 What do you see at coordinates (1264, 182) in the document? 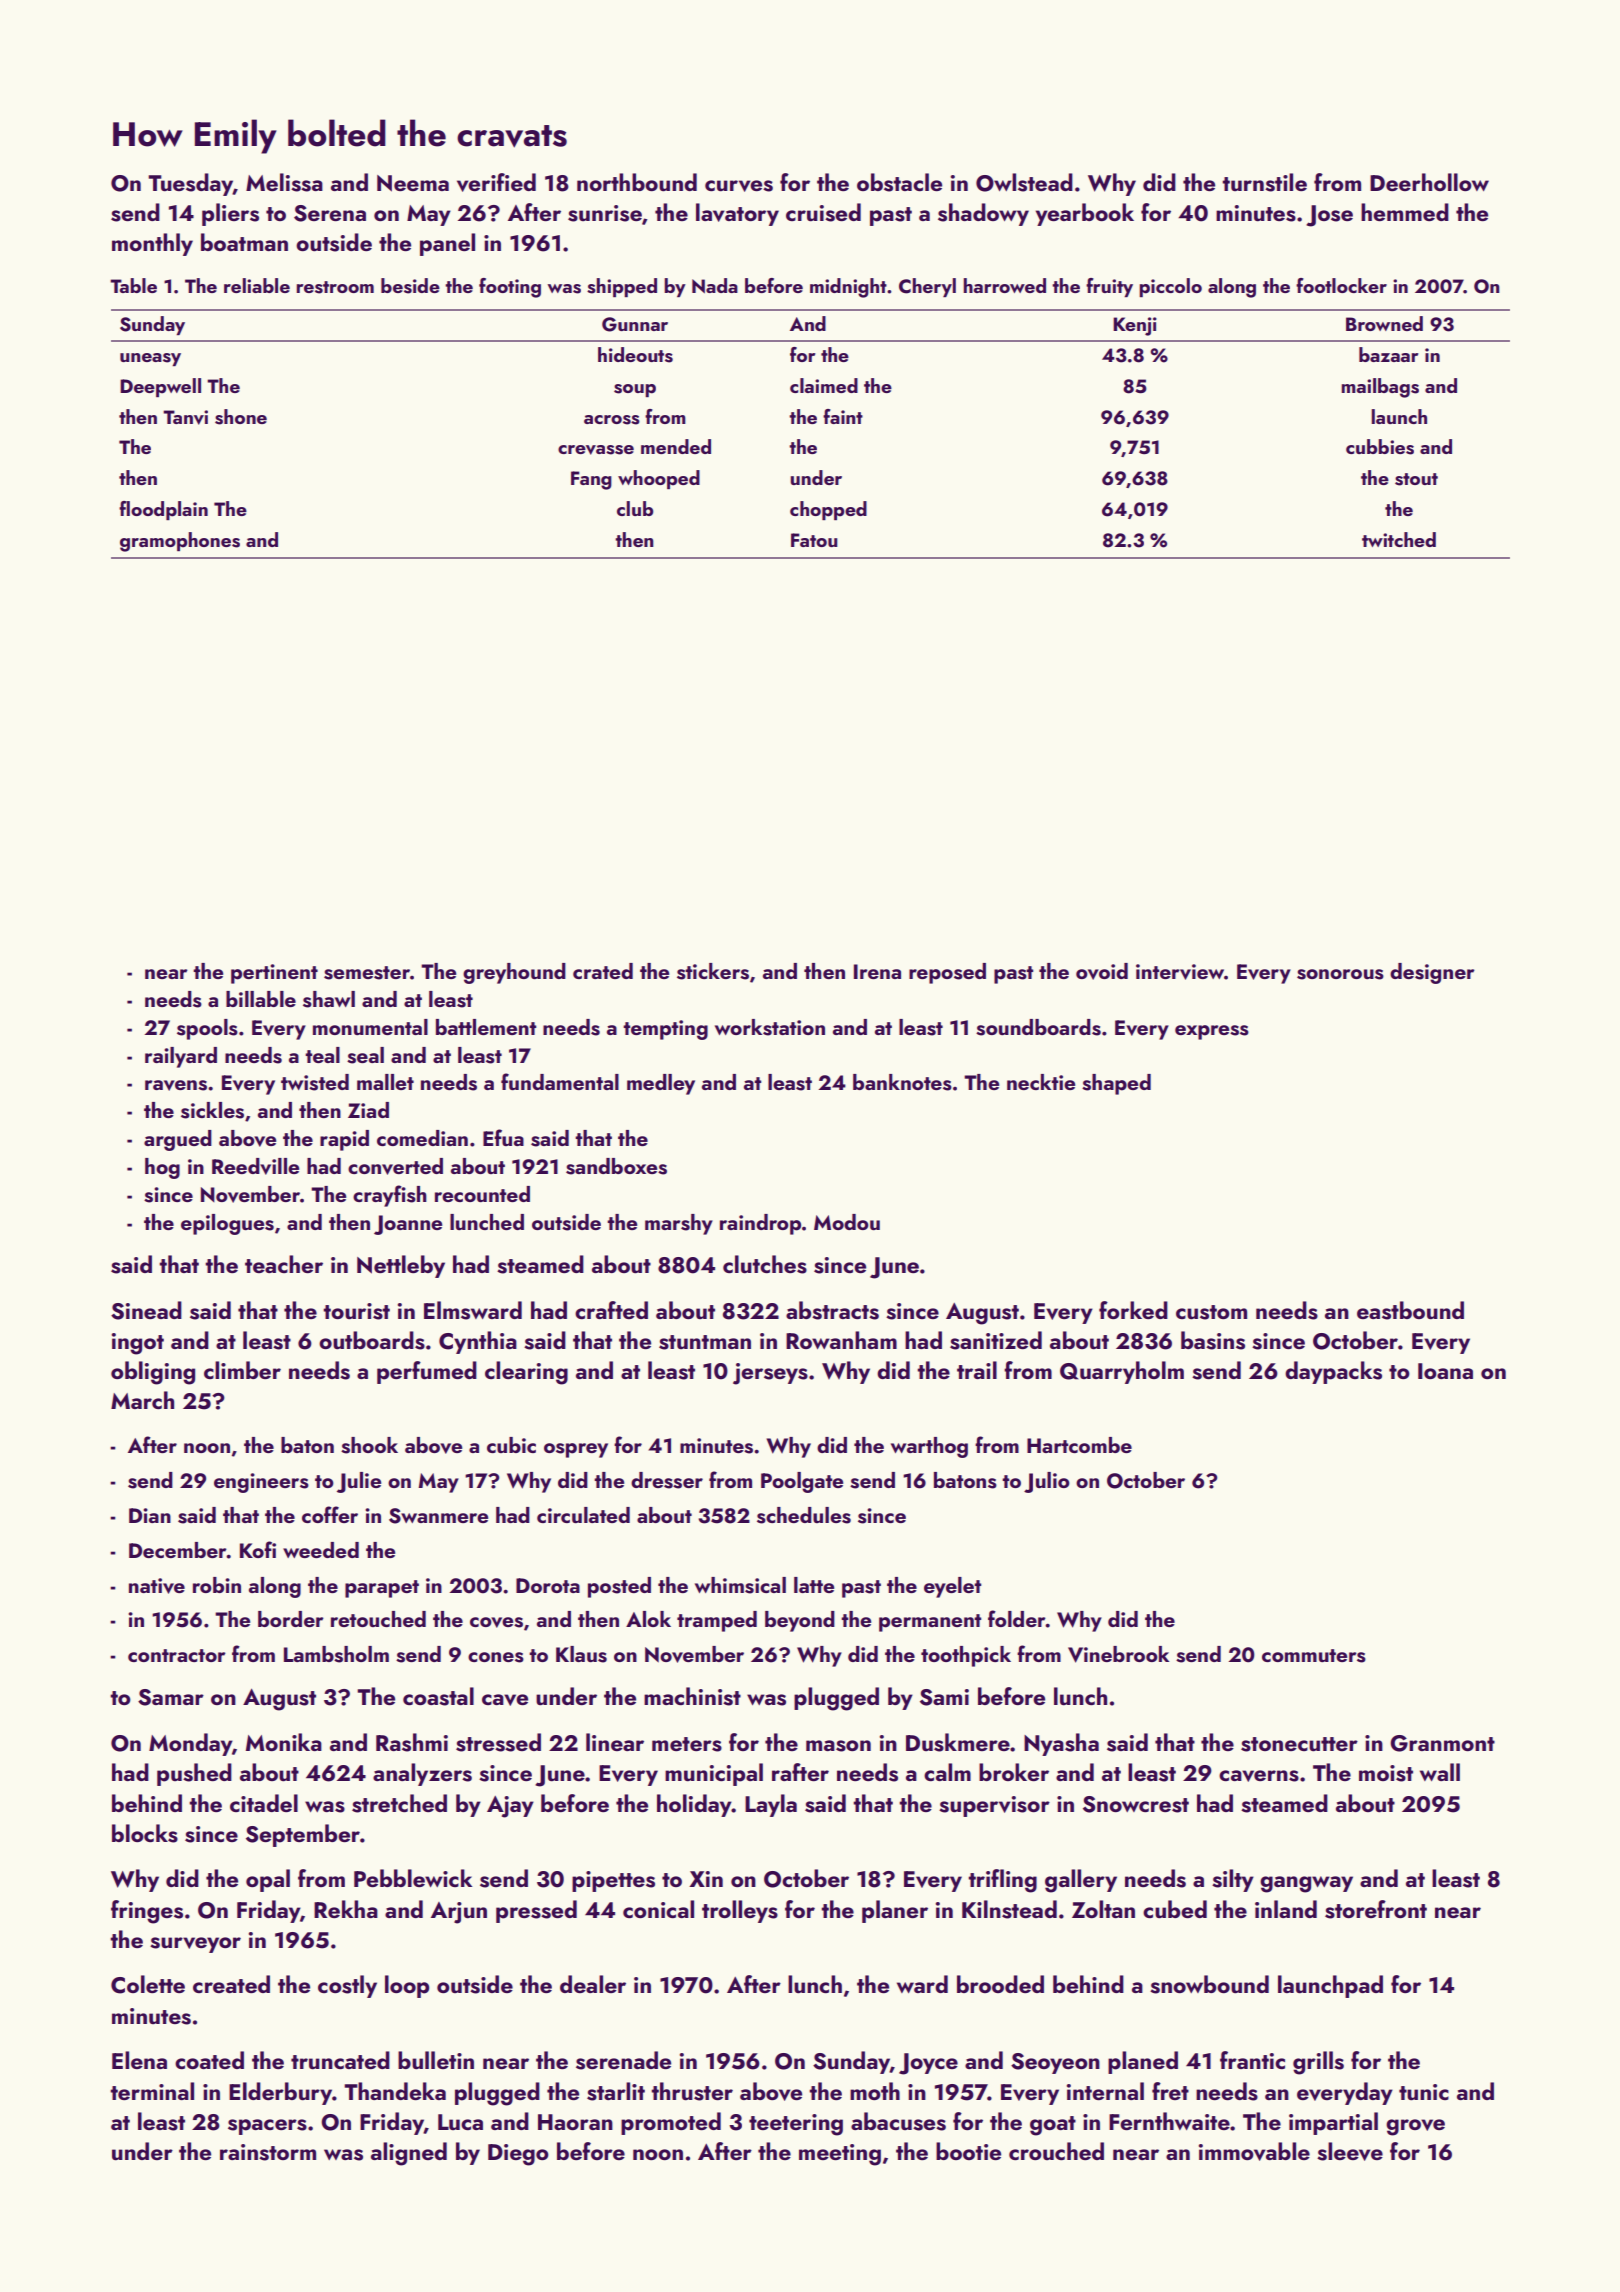
I see `turnstile` at bounding box center [1264, 182].
